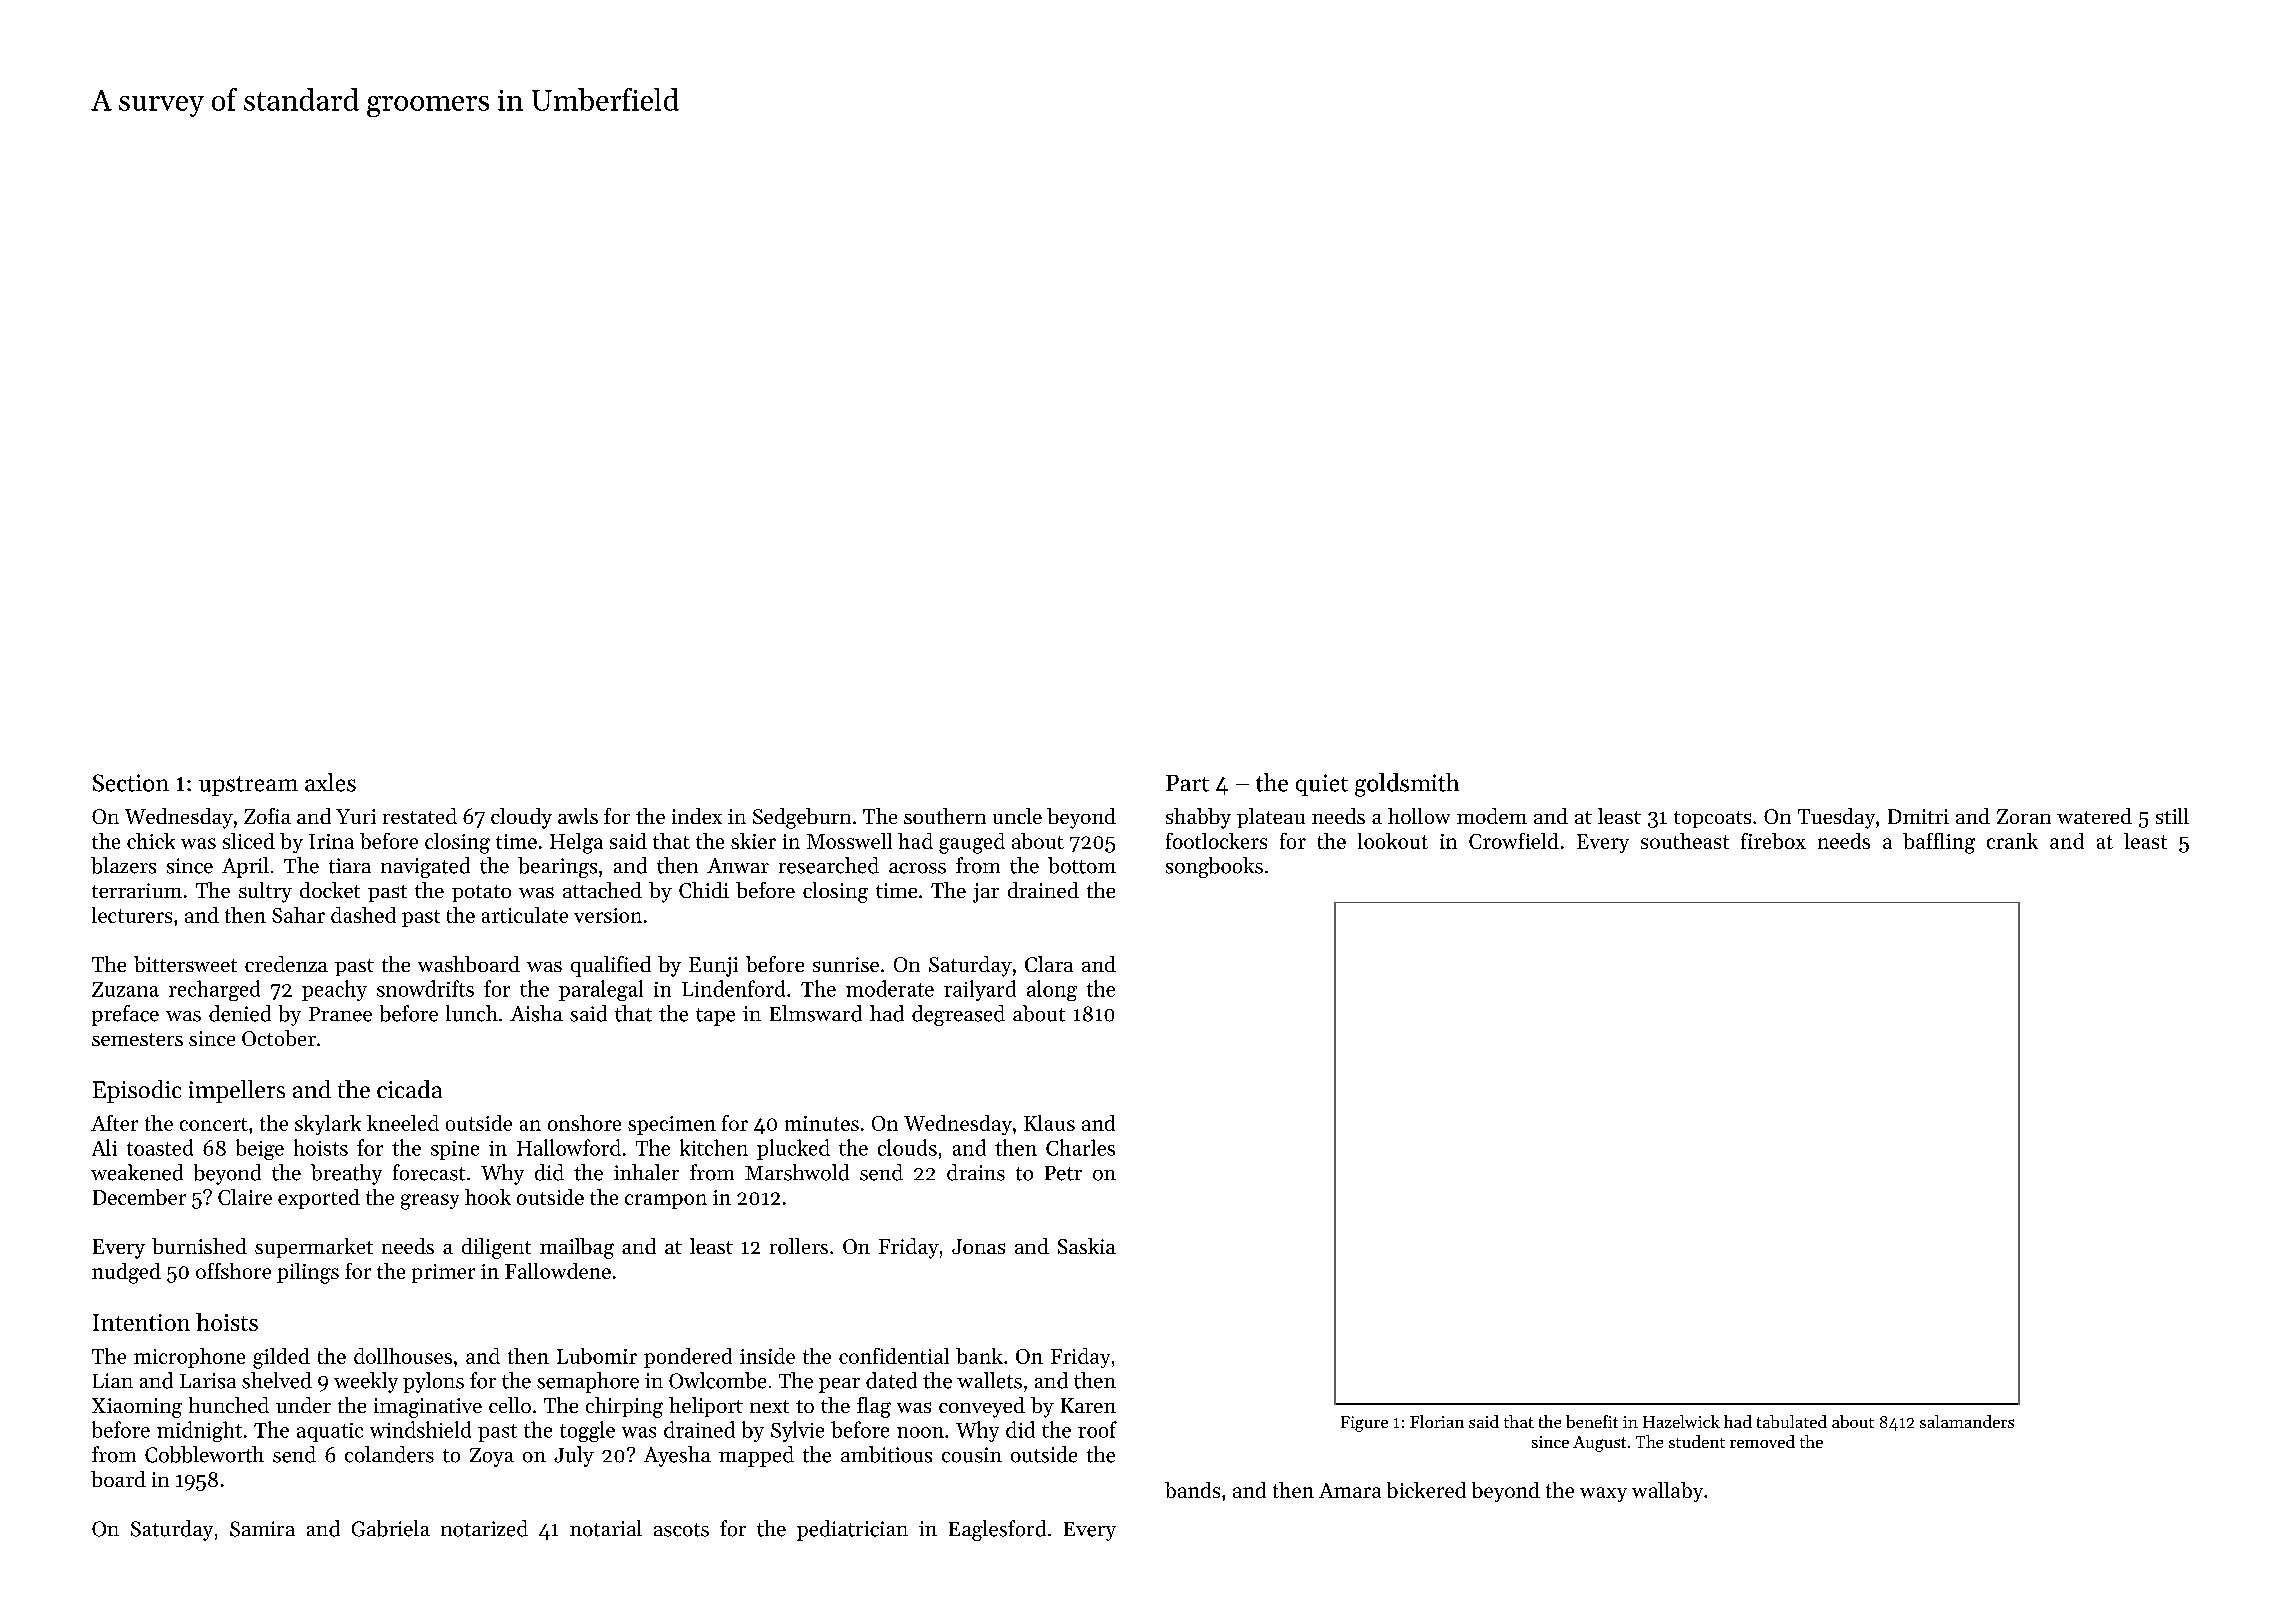 The image size is (2281, 1613). I want to click on Tuesday, so click(1836, 818).
